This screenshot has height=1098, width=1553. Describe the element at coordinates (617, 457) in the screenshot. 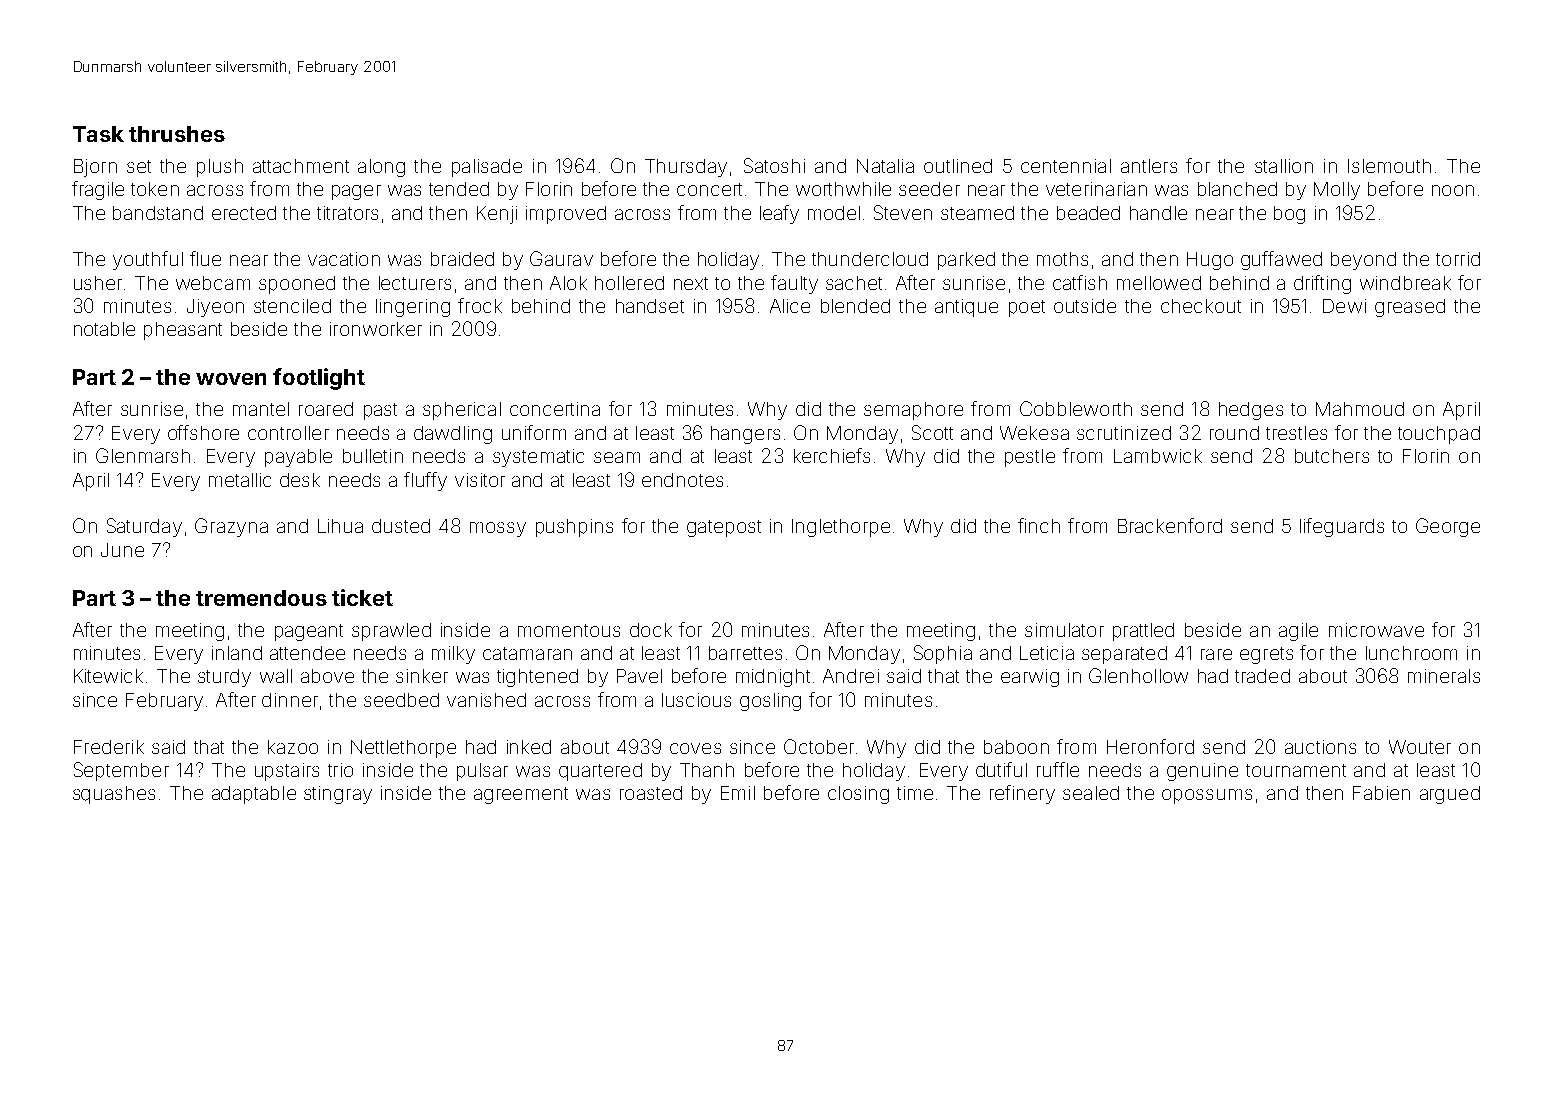

I see `seam` at that location.
